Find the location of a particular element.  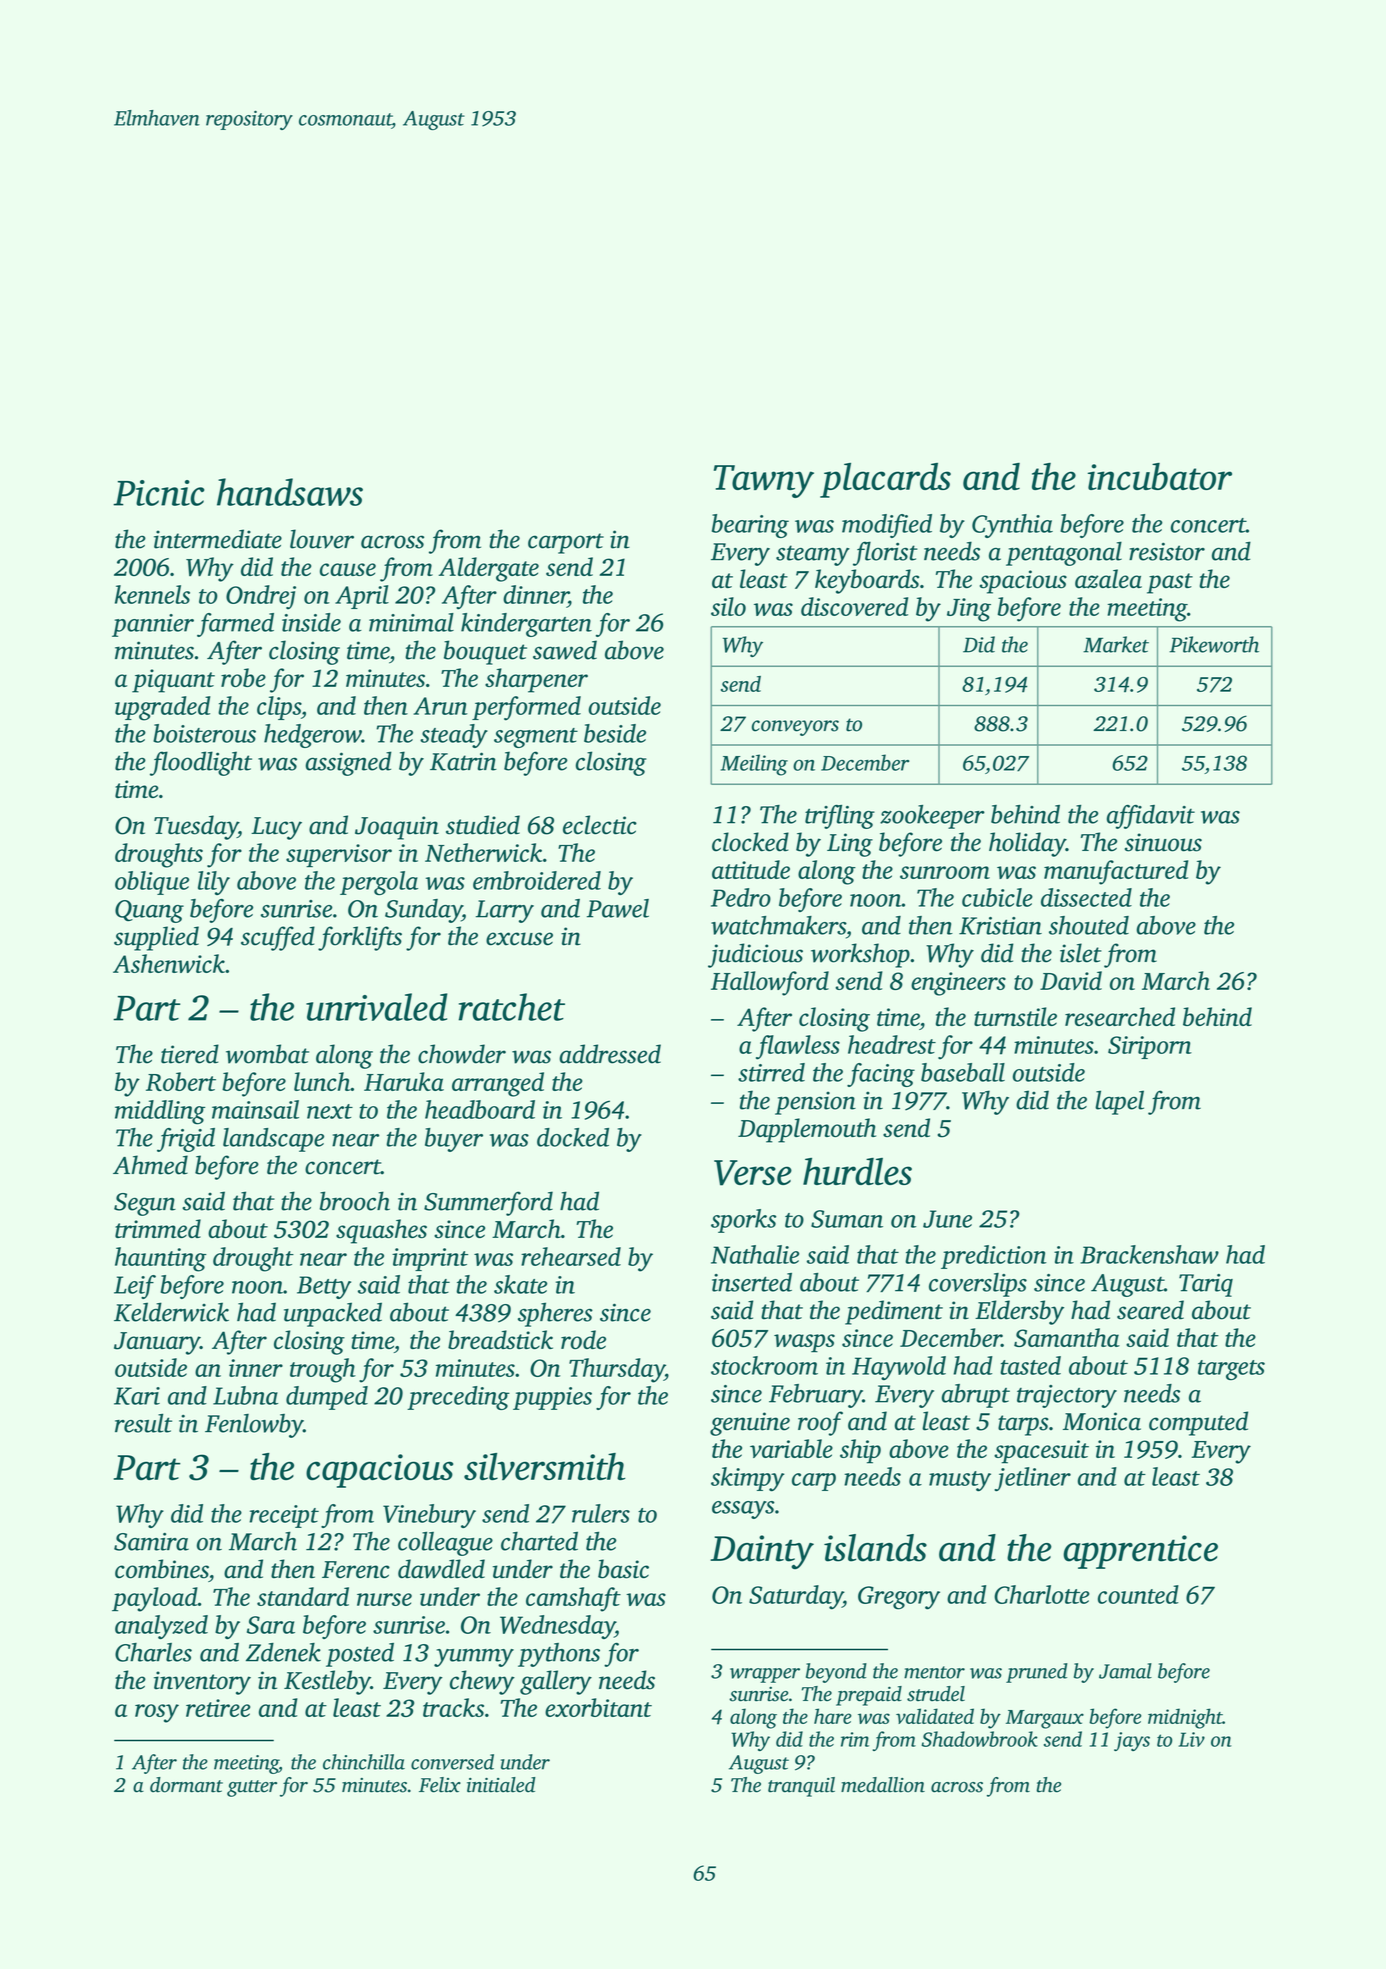

genuine is located at coordinates (750, 1424).
